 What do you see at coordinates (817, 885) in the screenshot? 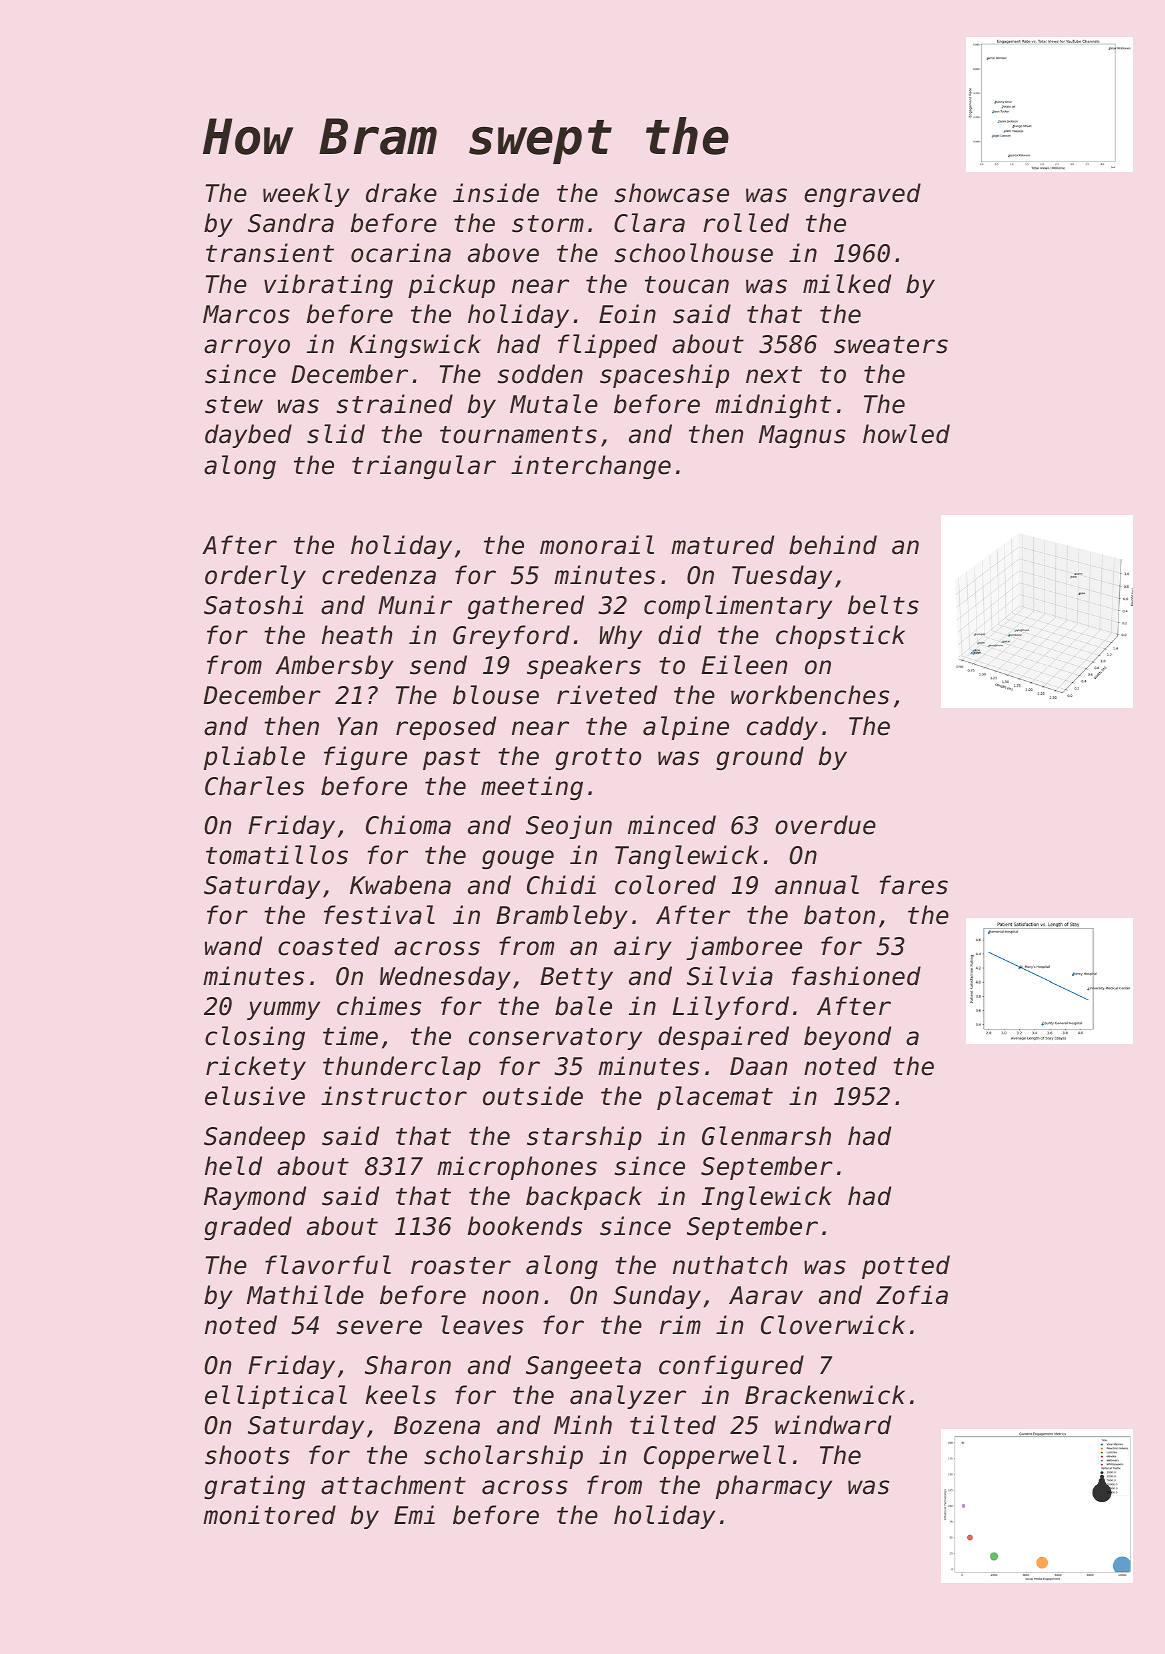
I see `annual` at bounding box center [817, 885].
